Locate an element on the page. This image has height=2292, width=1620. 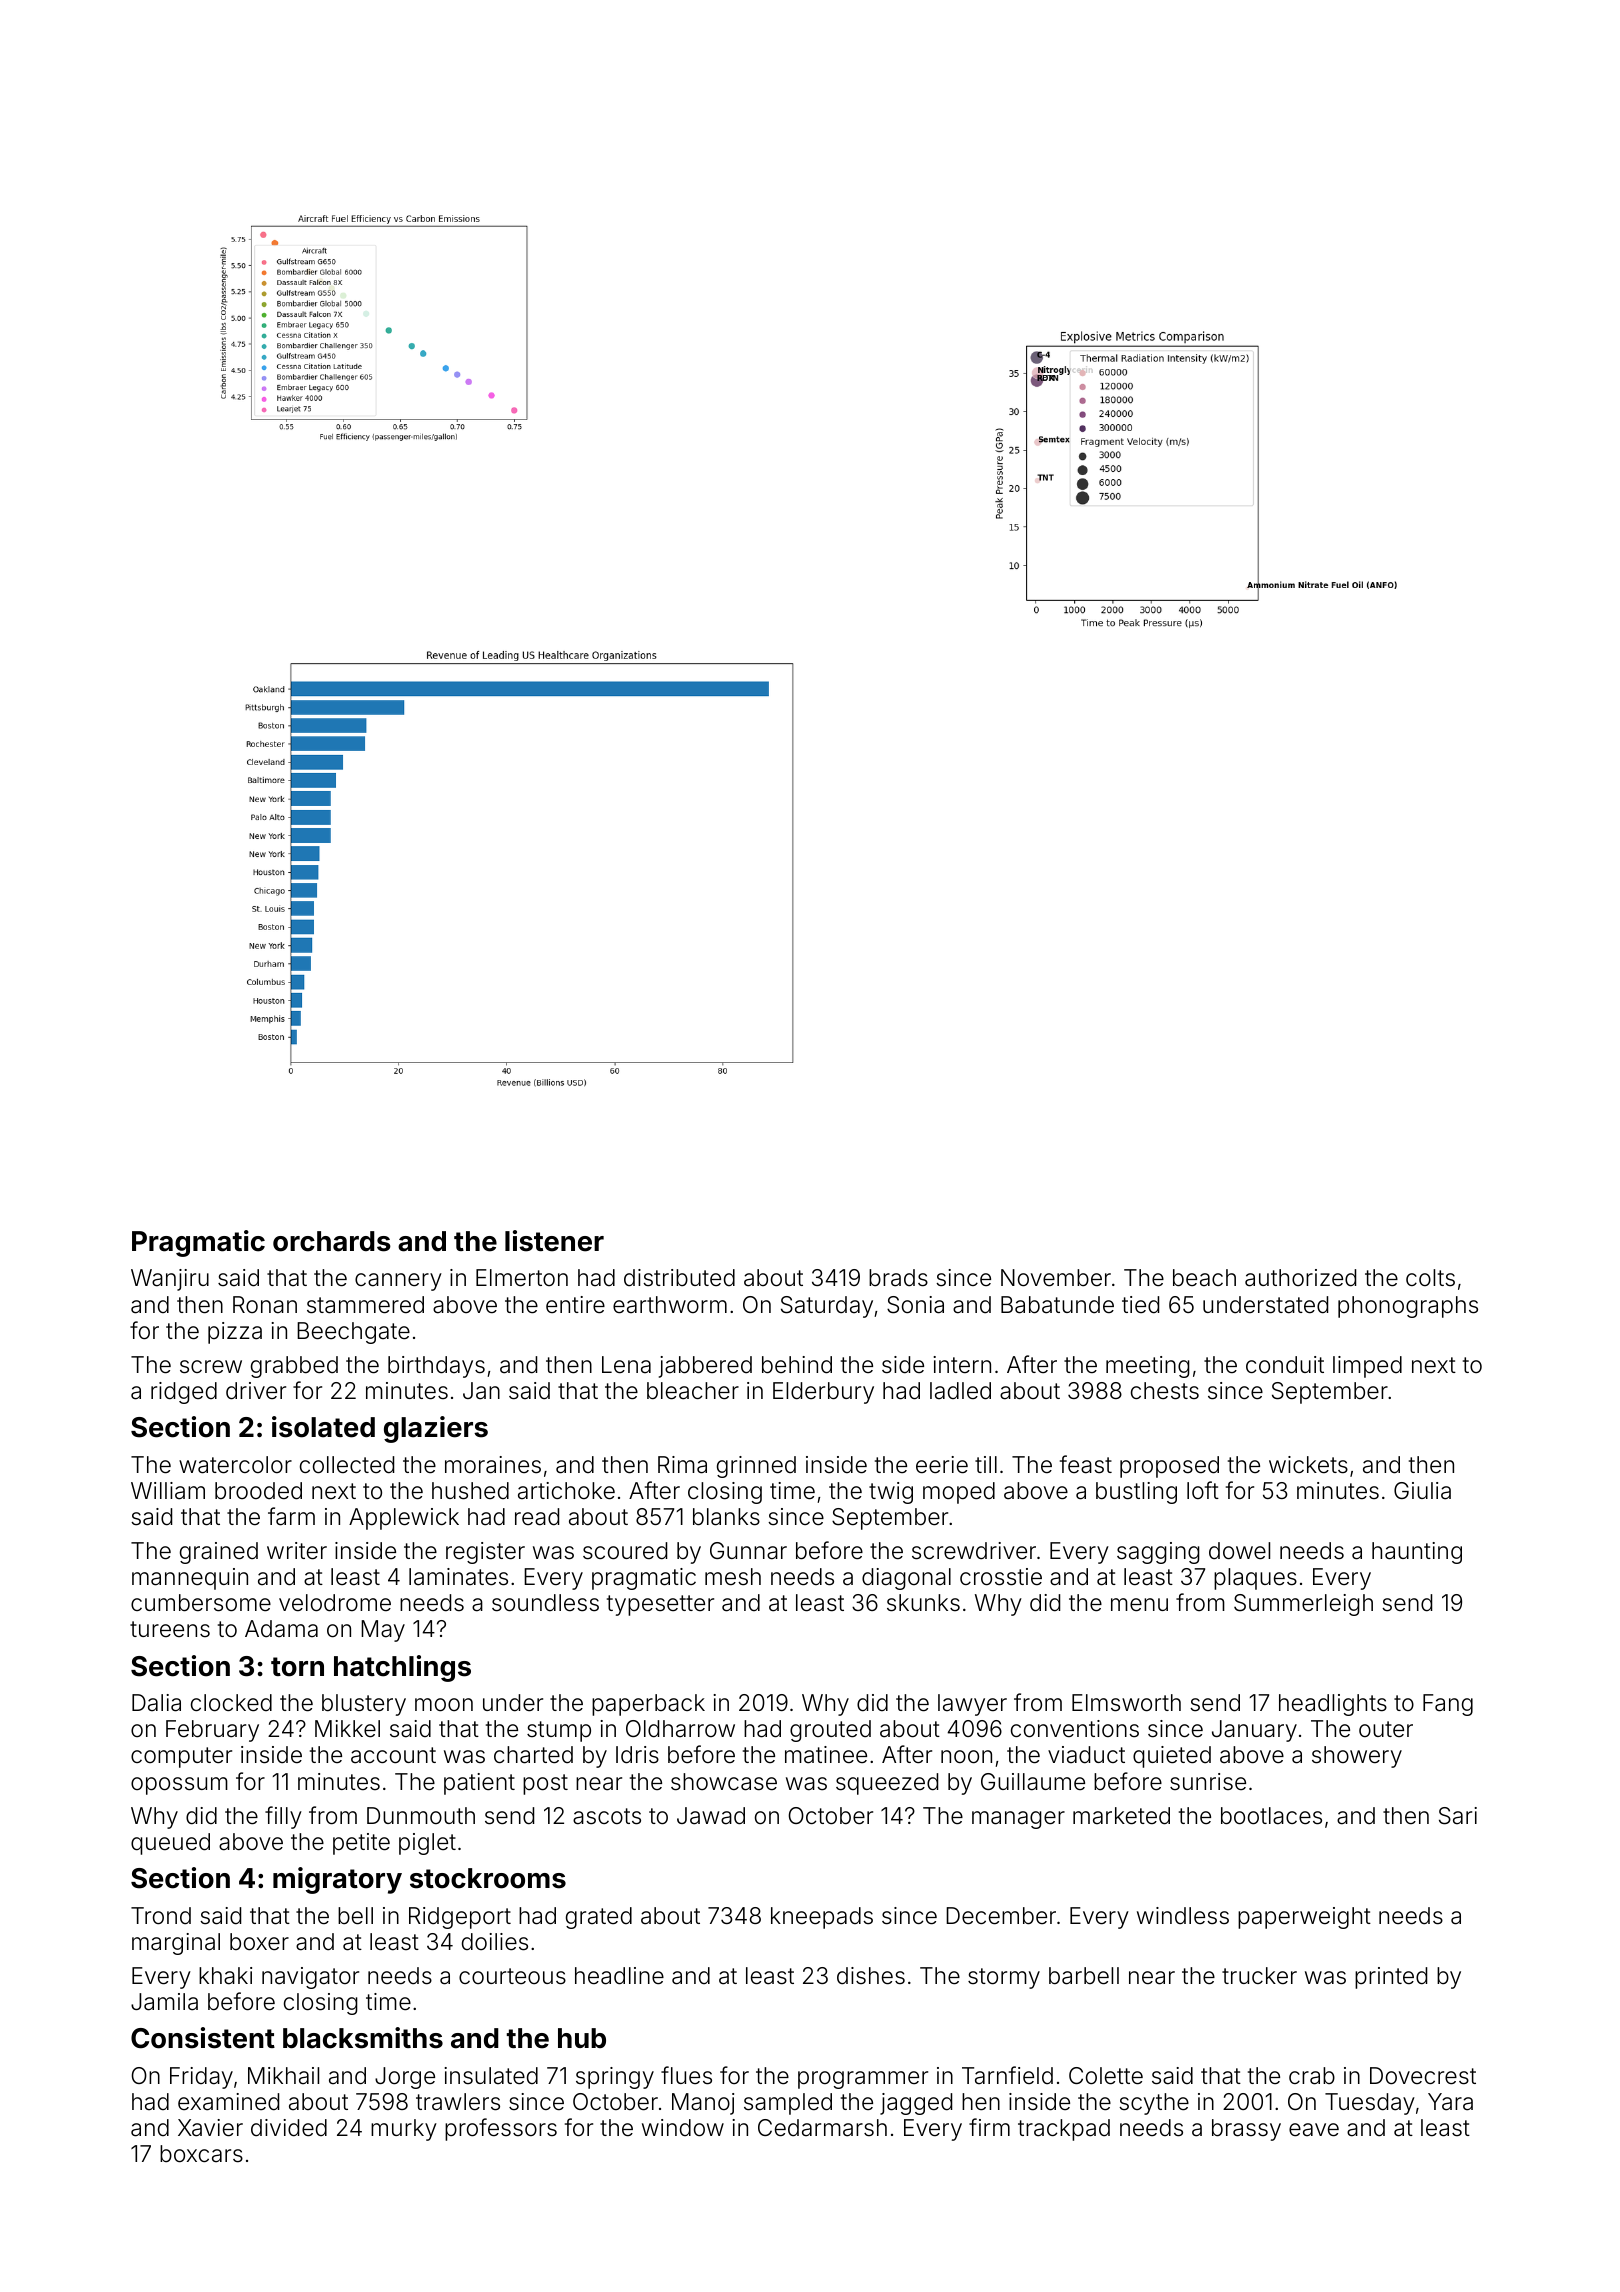
Wanjiru is located at coordinates (170, 1280).
